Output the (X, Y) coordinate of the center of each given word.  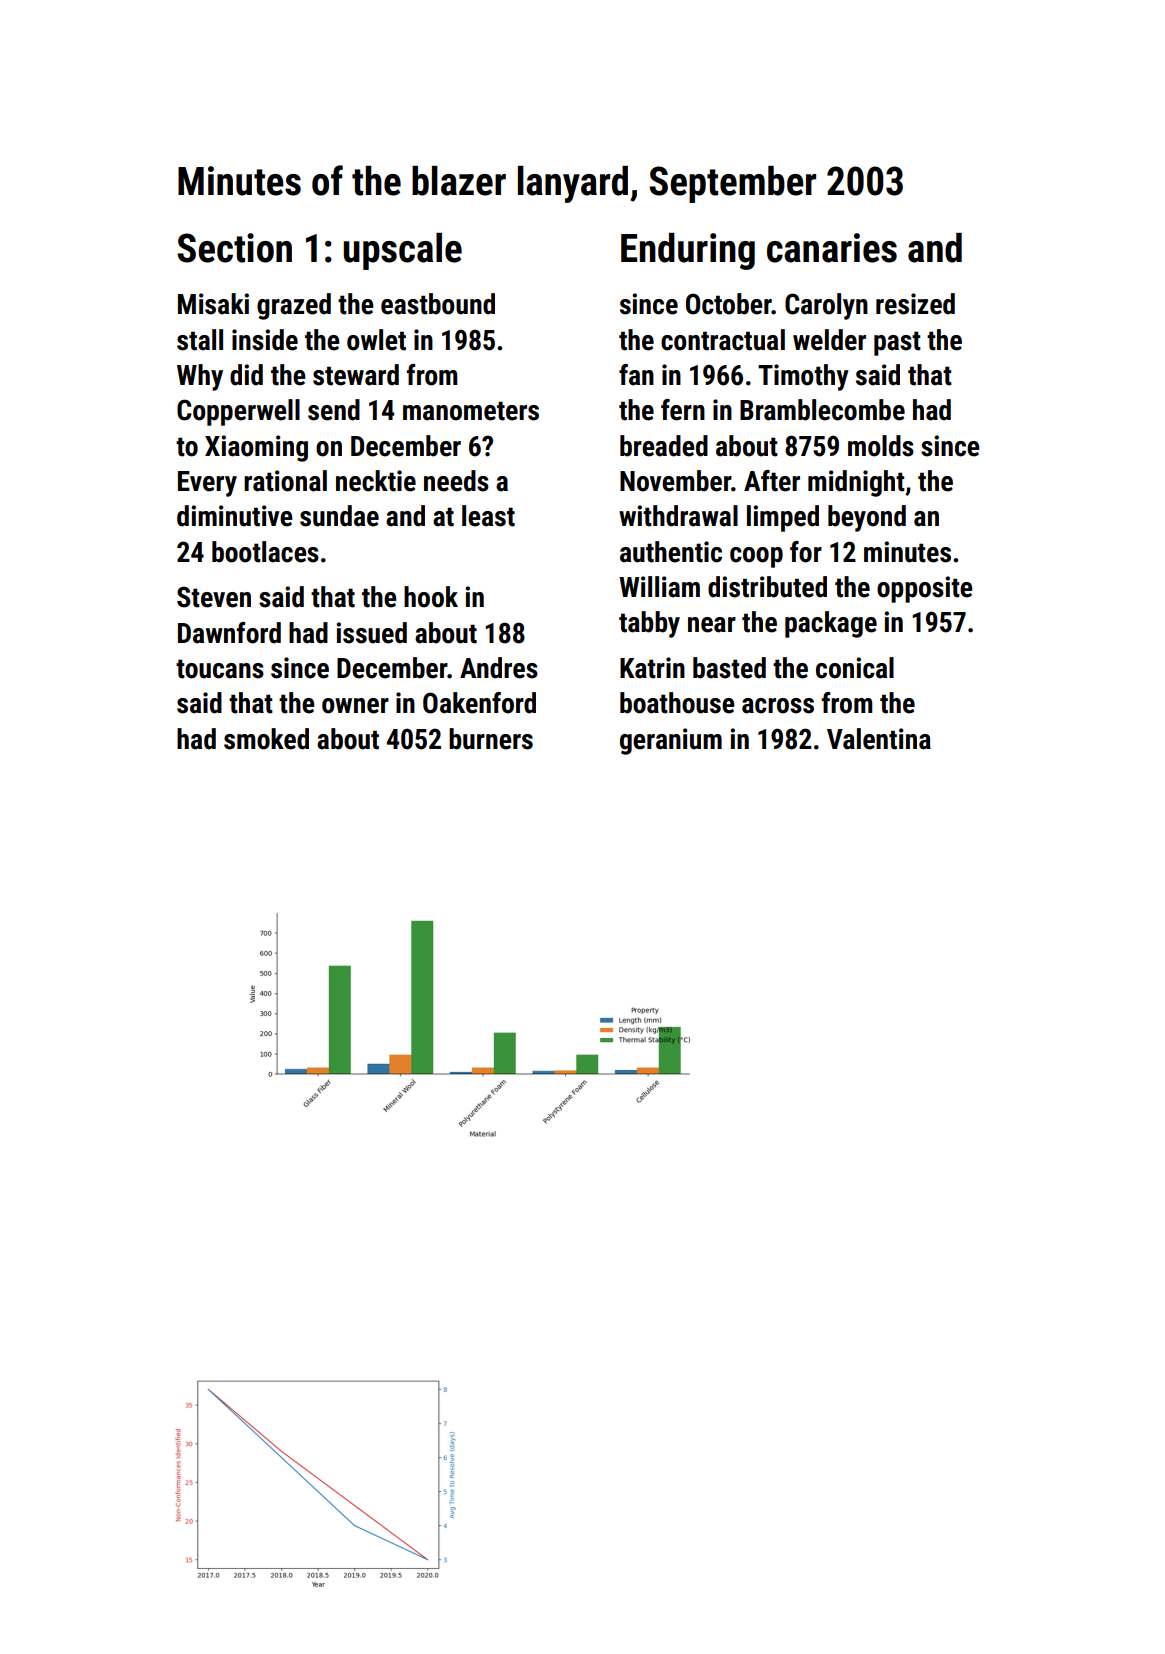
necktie (376, 481)
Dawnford (229, 633)
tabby (649, 624)
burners (491, 739)
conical (855, 668)
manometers (471, 411)
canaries (832, 248)
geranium (671, 741)
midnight (856, 483)
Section (234, 248)
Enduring (688, 251)
